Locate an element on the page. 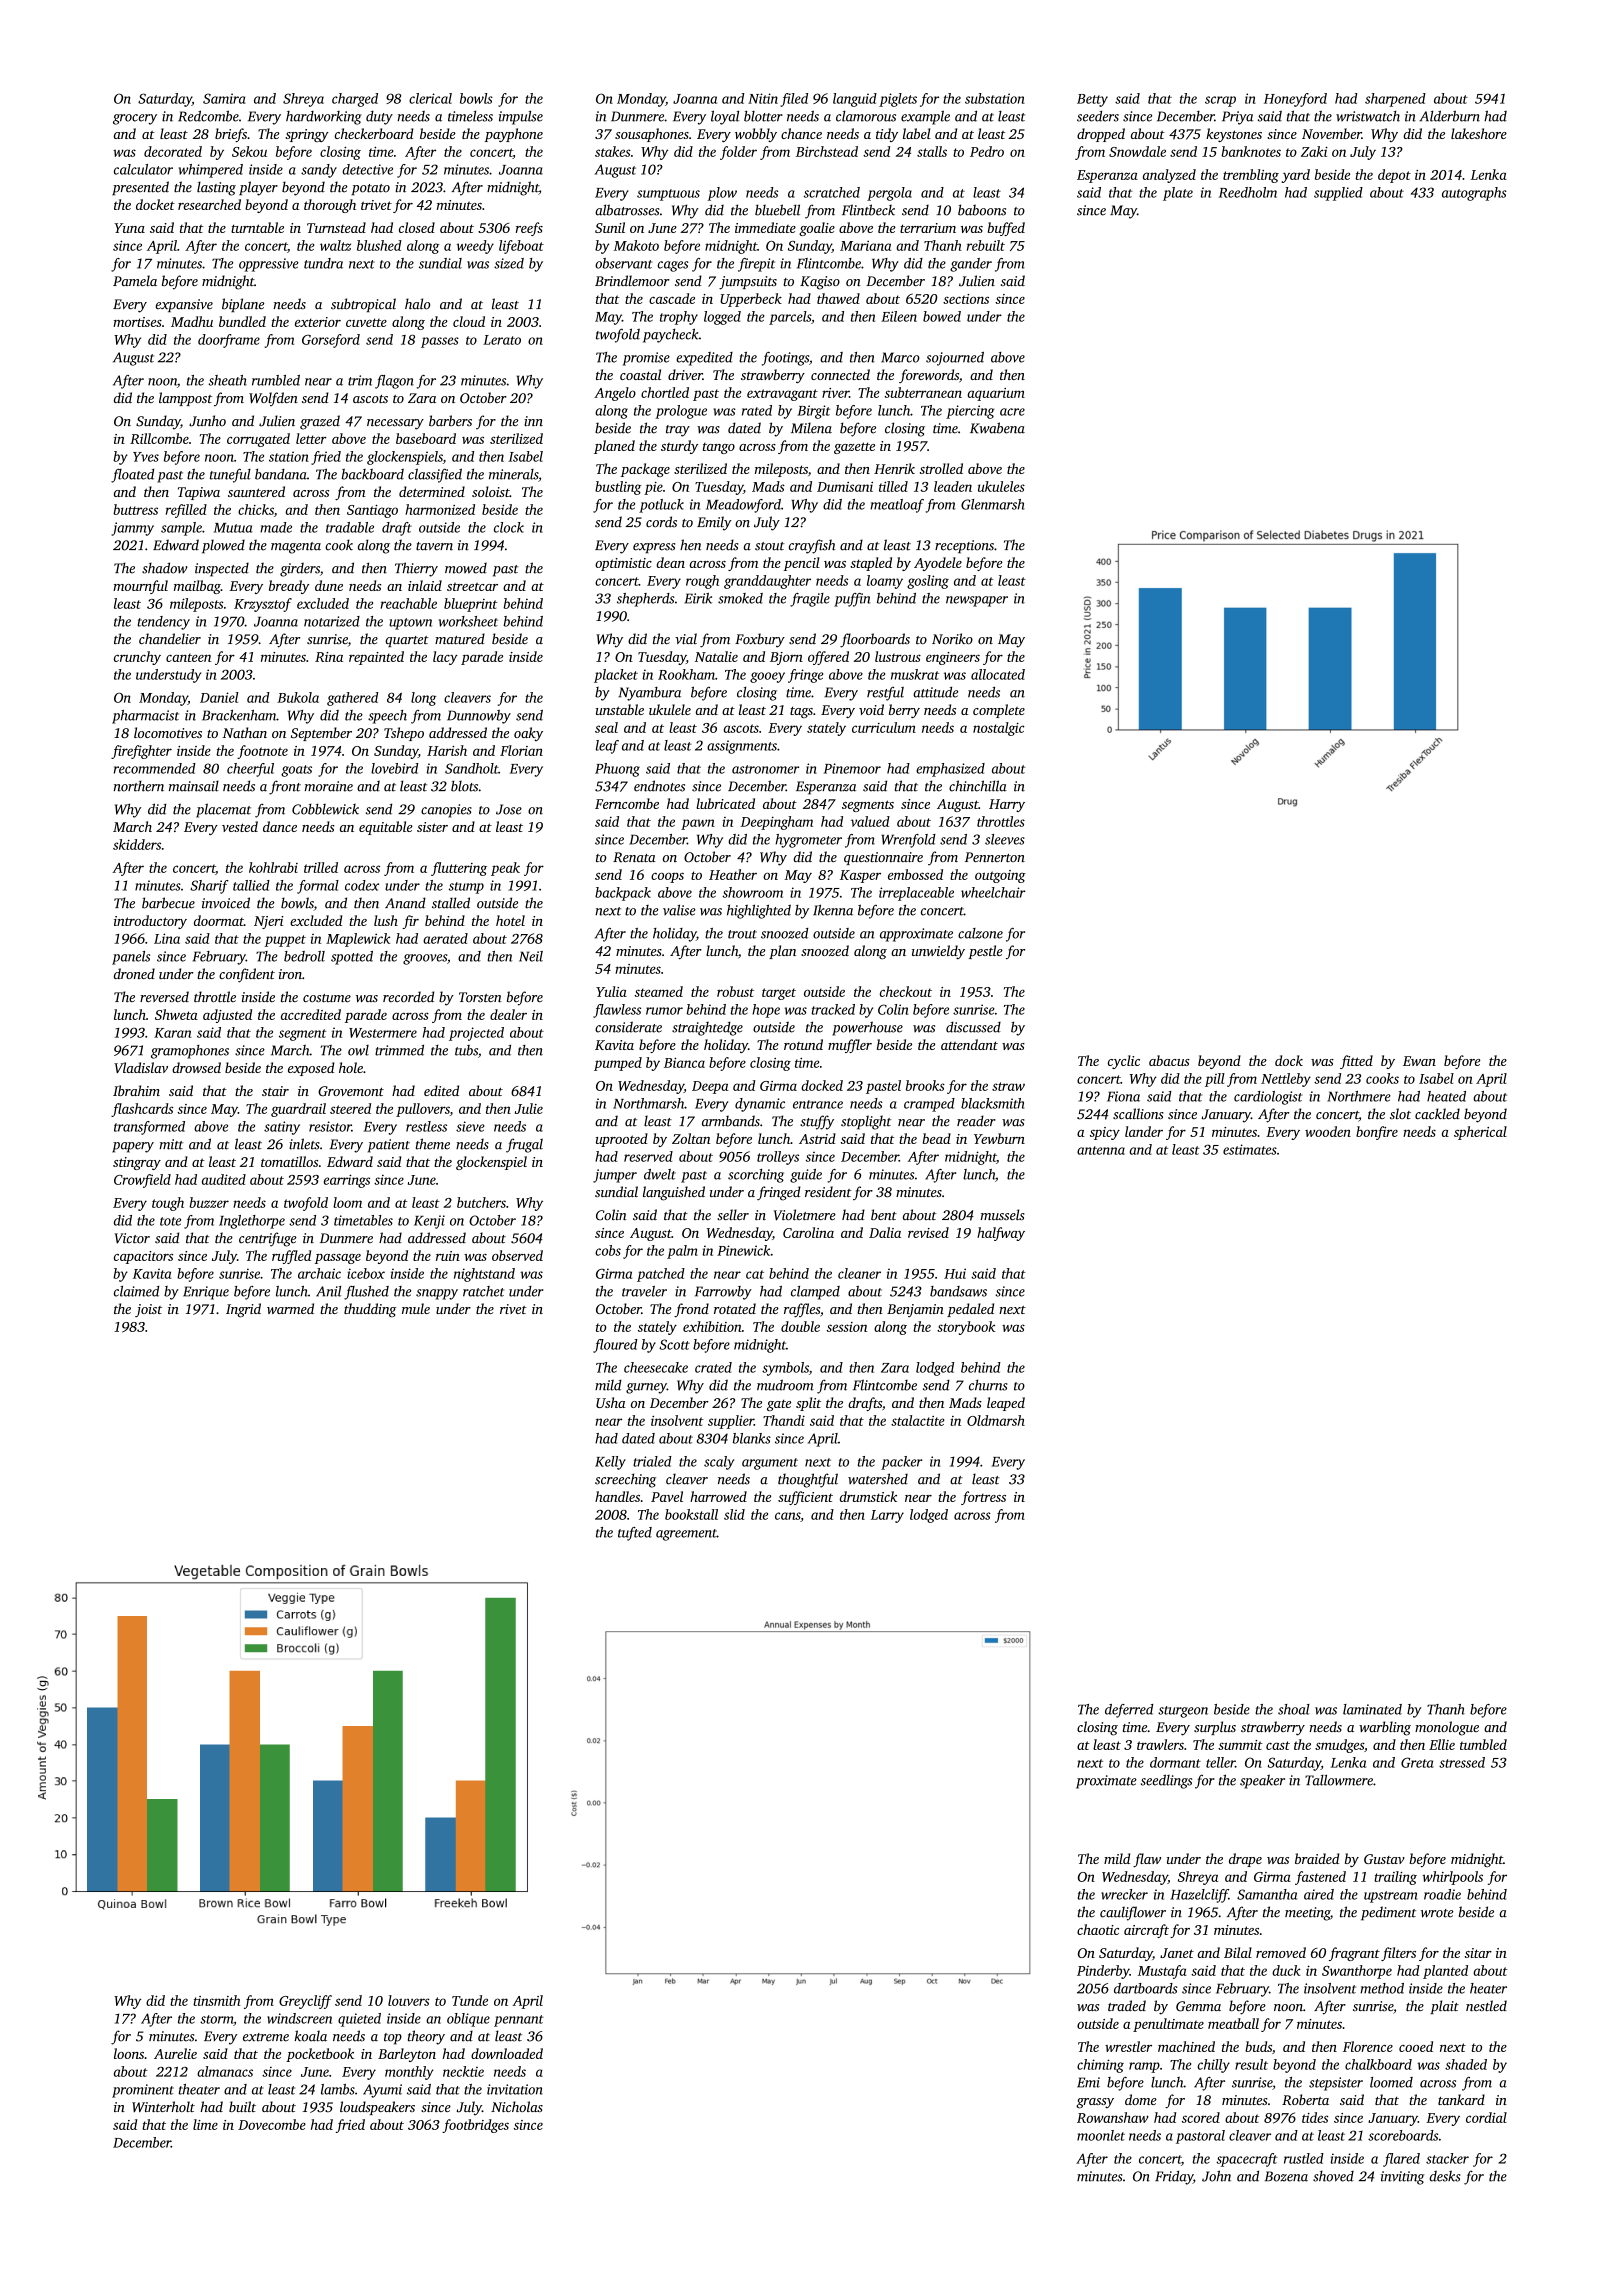 This page has height=2292, width=1620. piglets is located at coordinates (898, 100).
